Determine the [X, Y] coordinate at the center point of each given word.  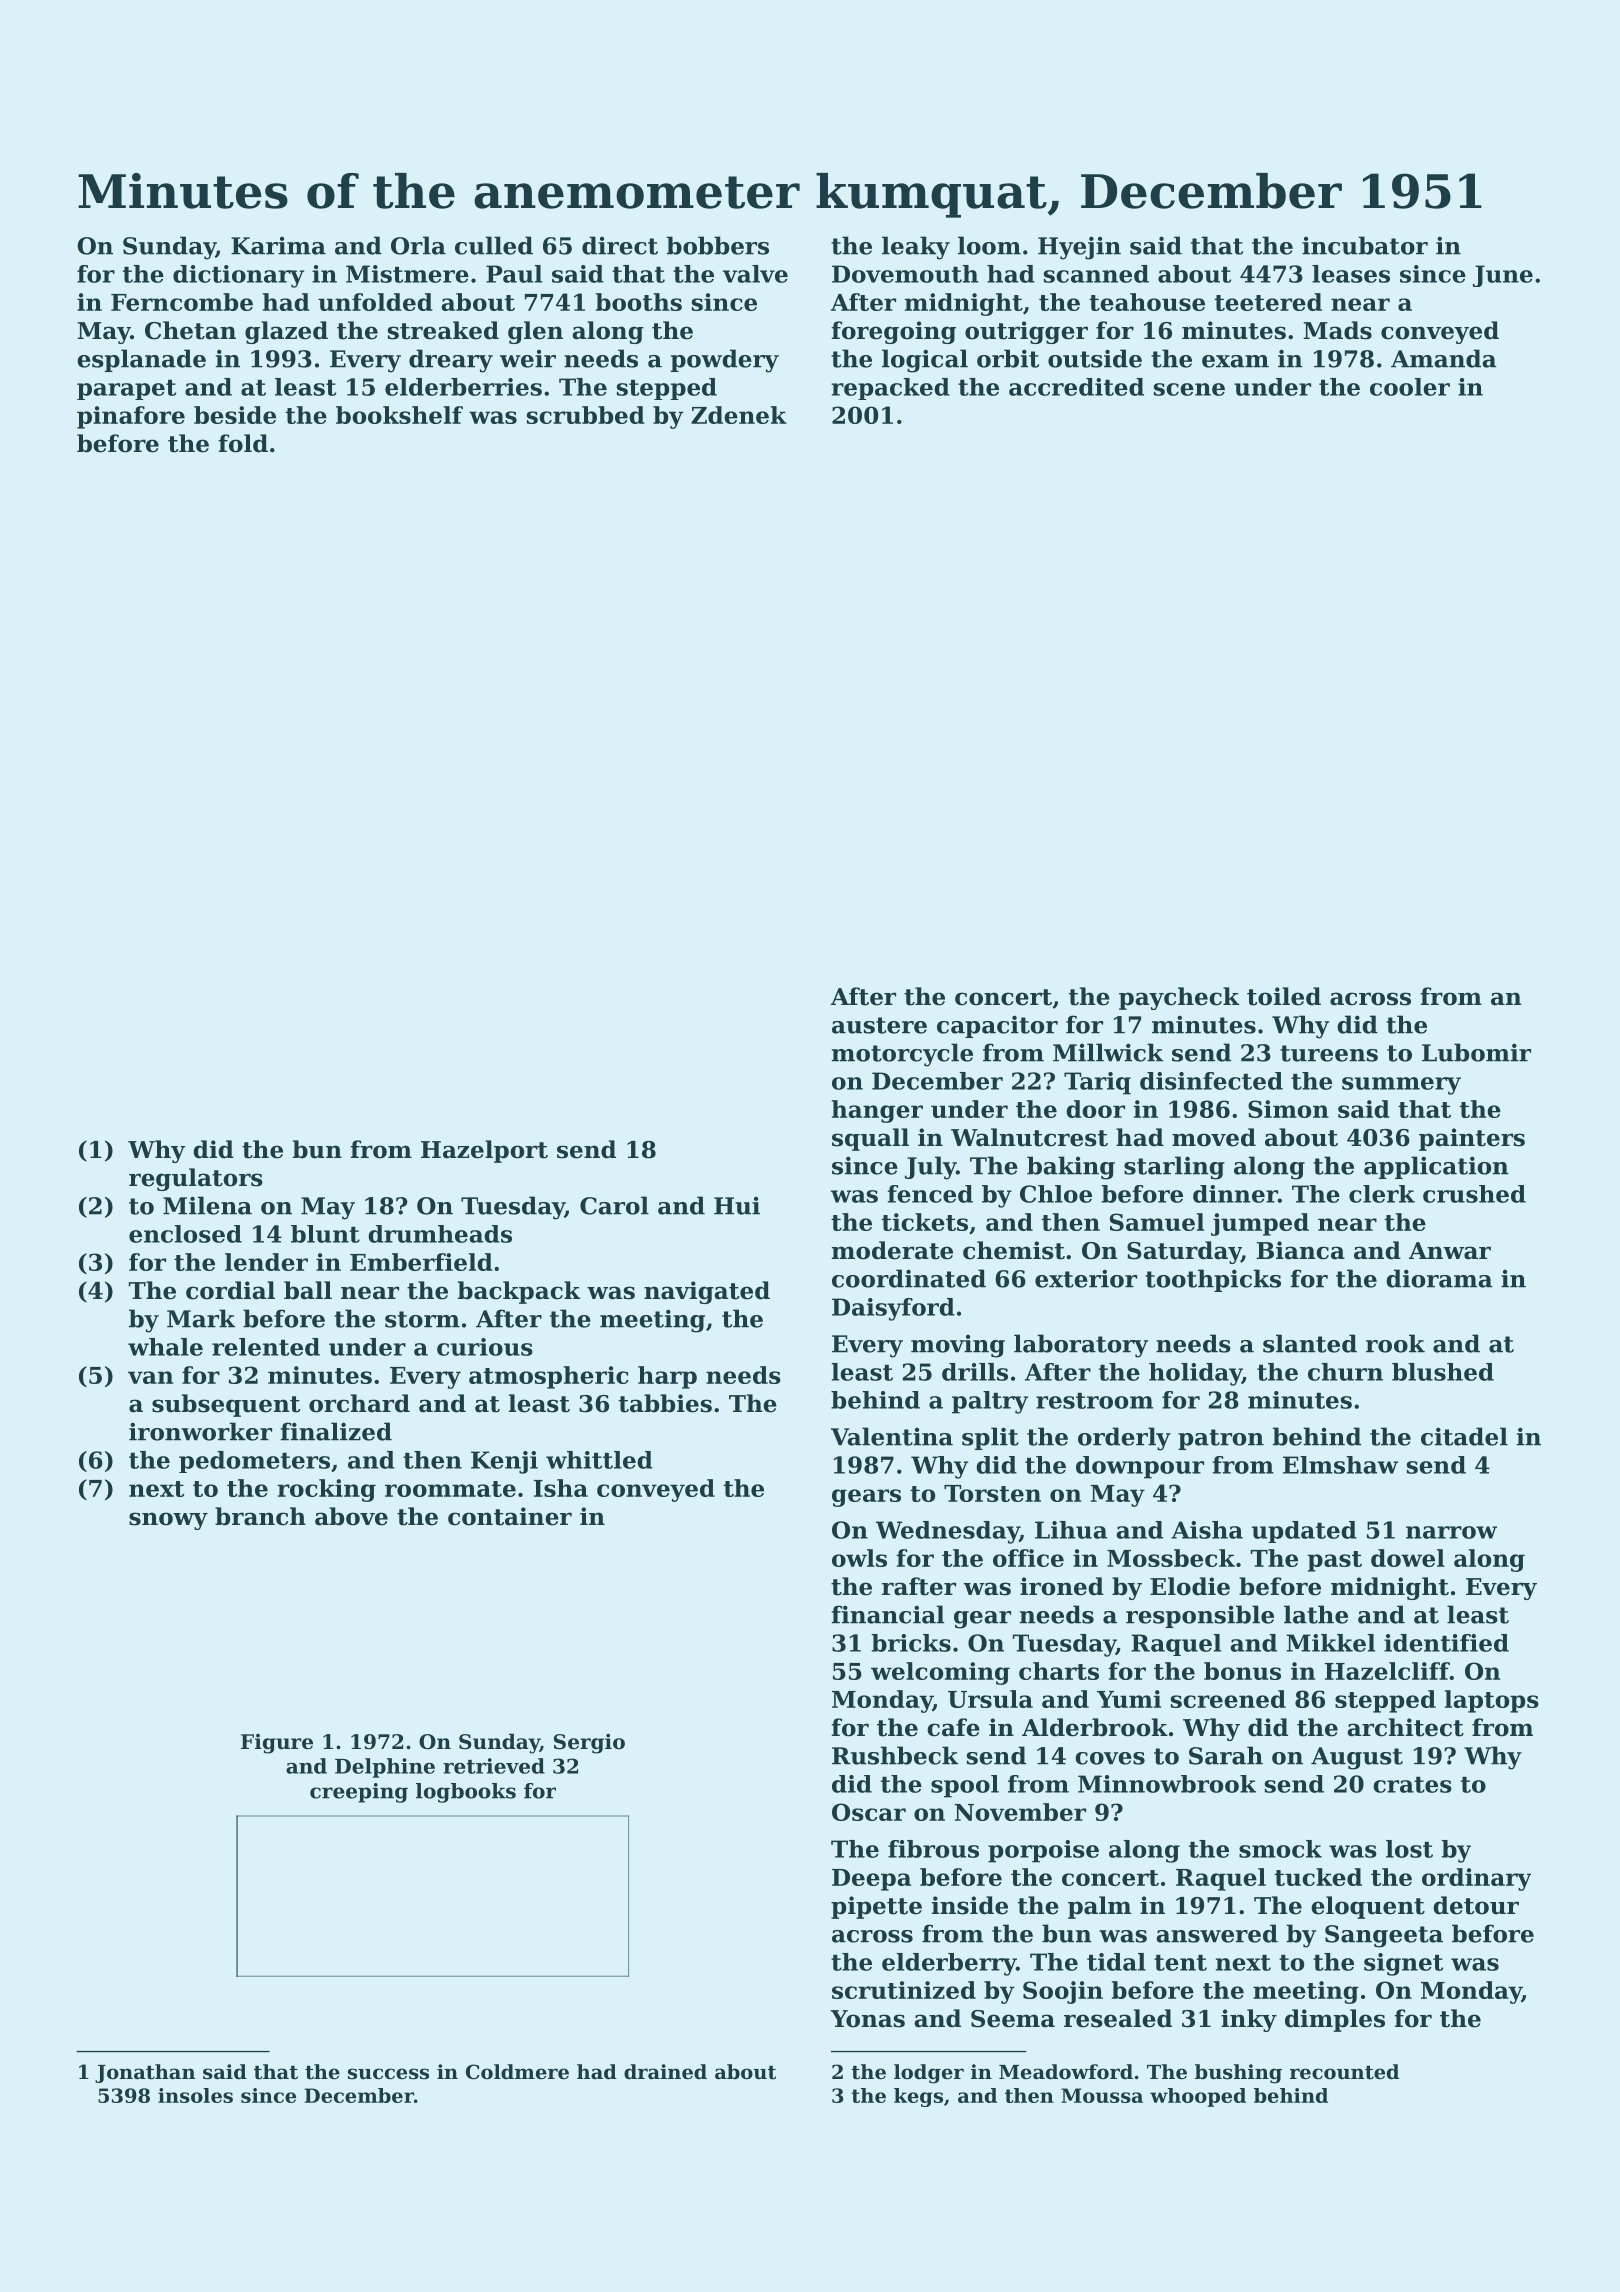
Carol [614, 1205]
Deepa [871, 1880]
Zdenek [739, 415]
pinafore [131, 417]
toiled [1284, 996]
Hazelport [484, 1151]
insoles [195, 2095]
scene [1189, 389]
